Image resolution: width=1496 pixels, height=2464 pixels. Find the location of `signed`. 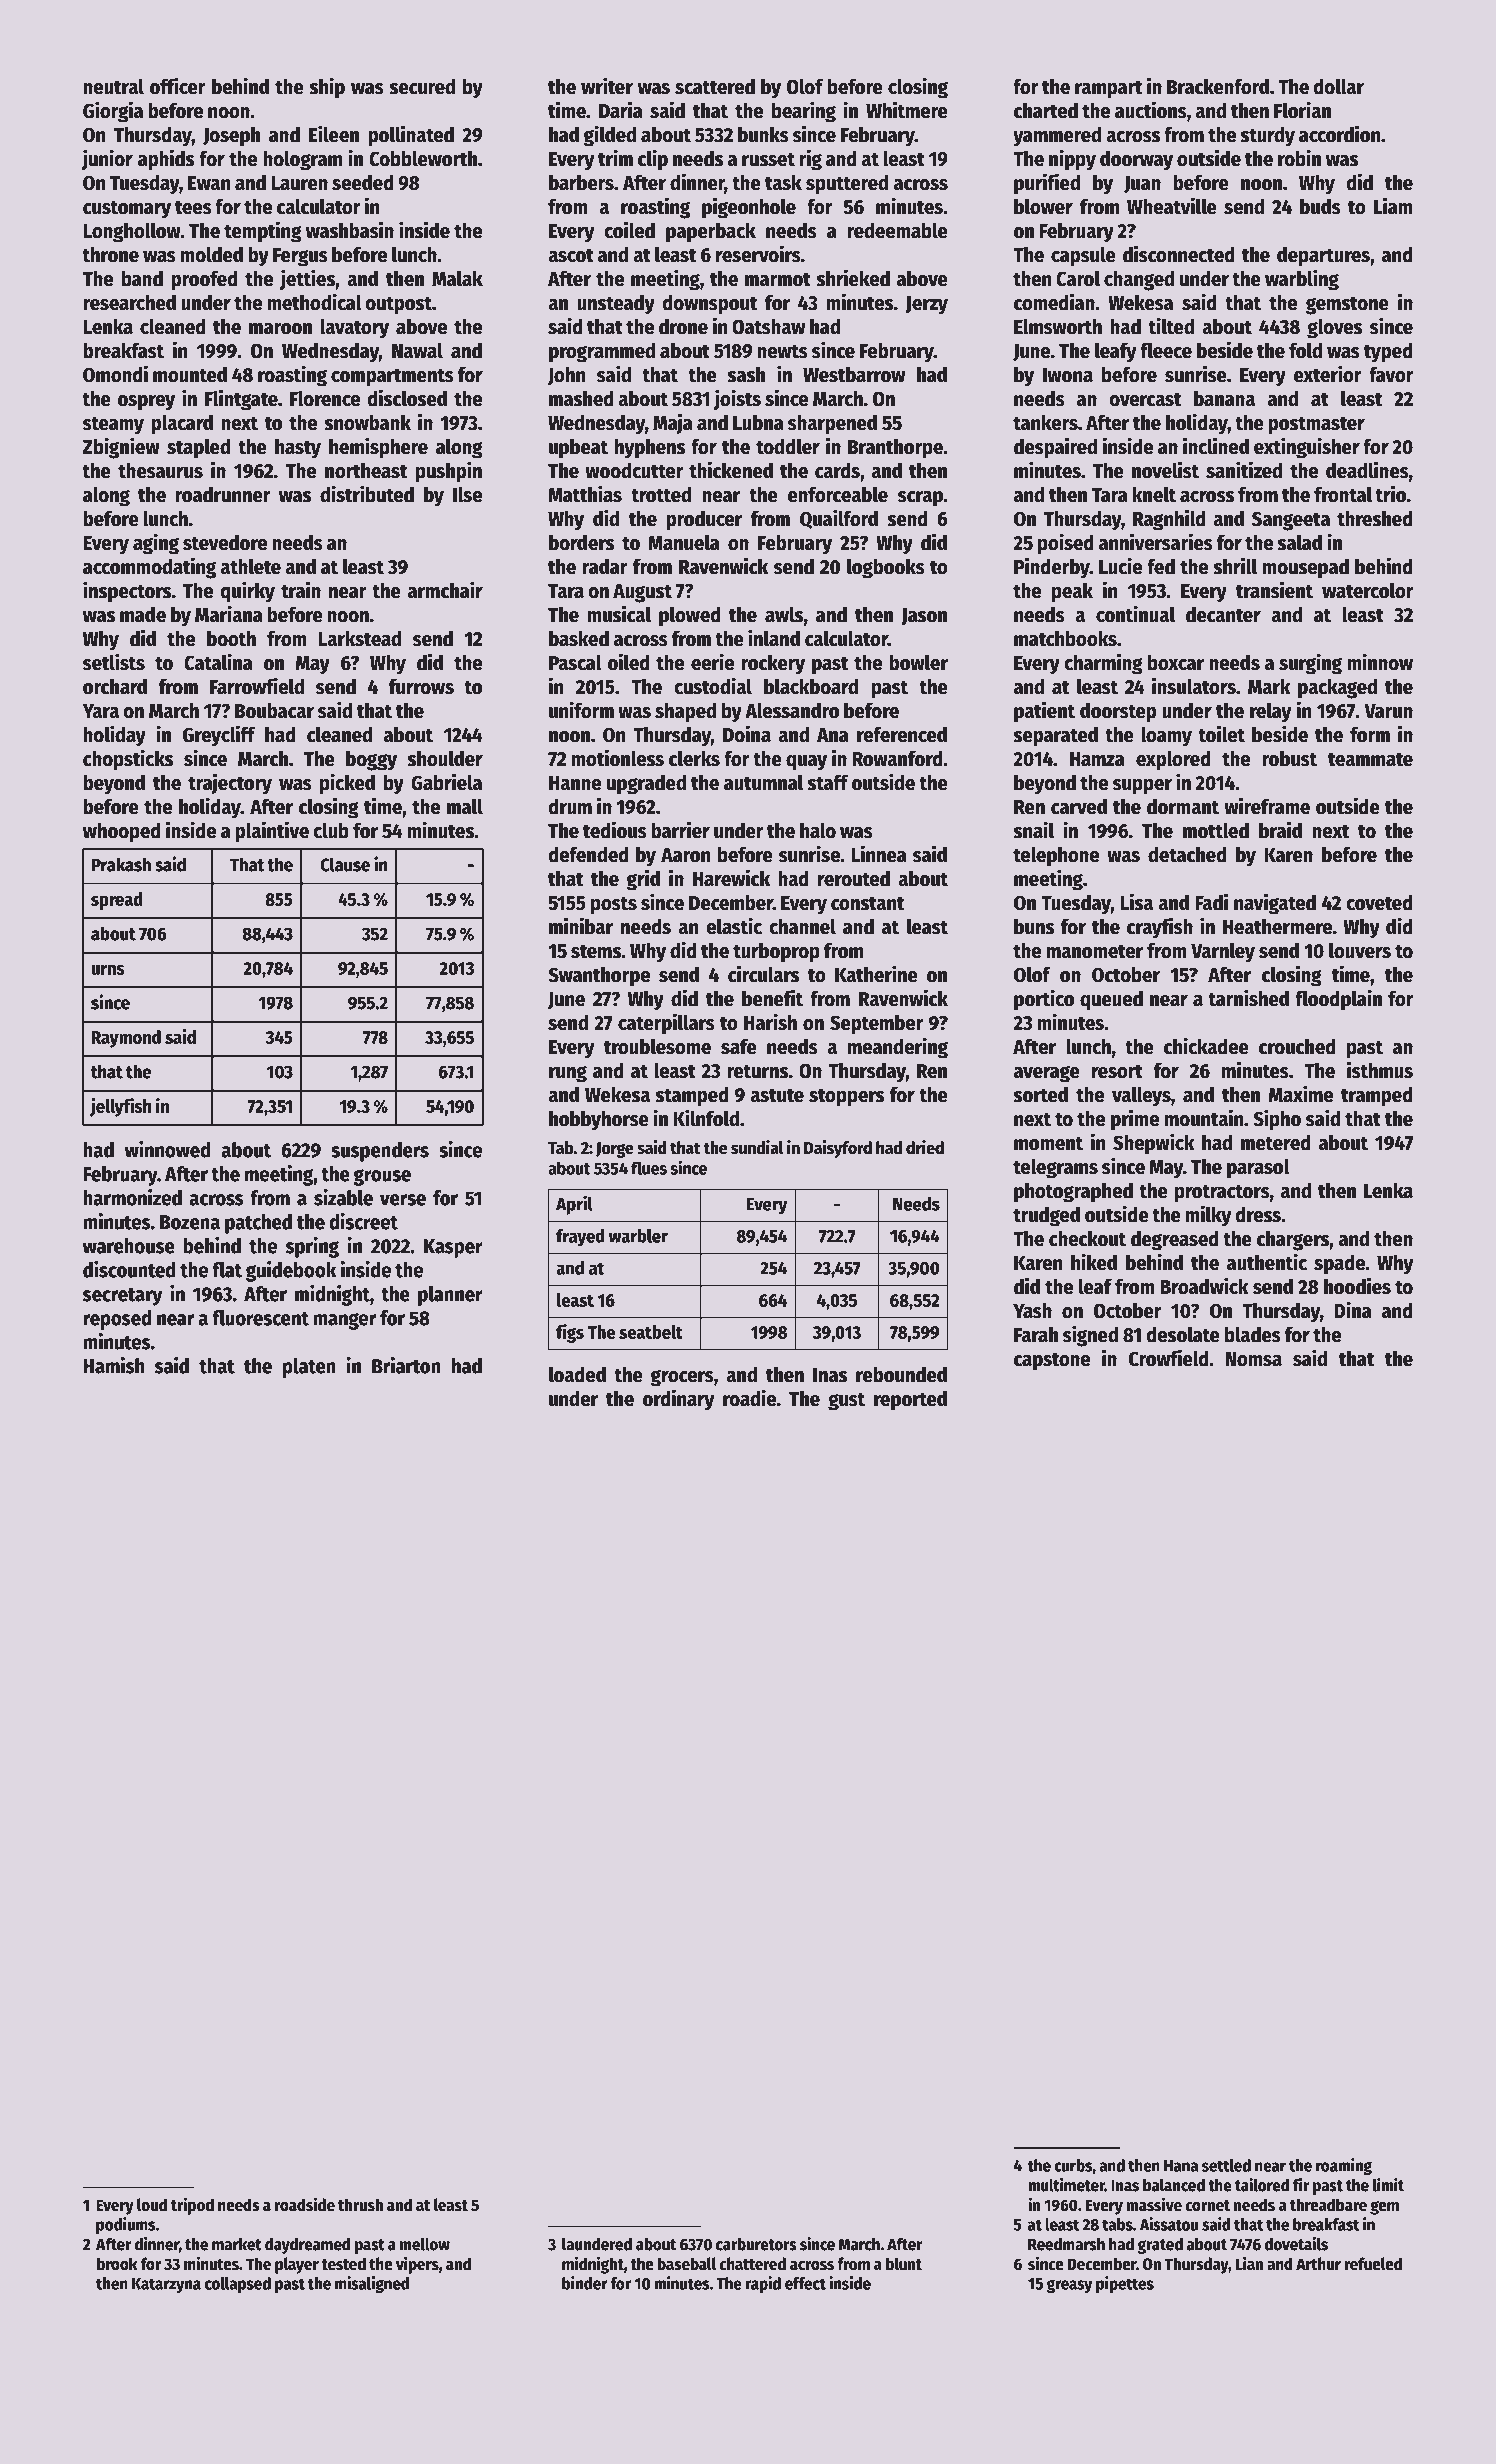

signed is located at coordinates (1090, 1336).
